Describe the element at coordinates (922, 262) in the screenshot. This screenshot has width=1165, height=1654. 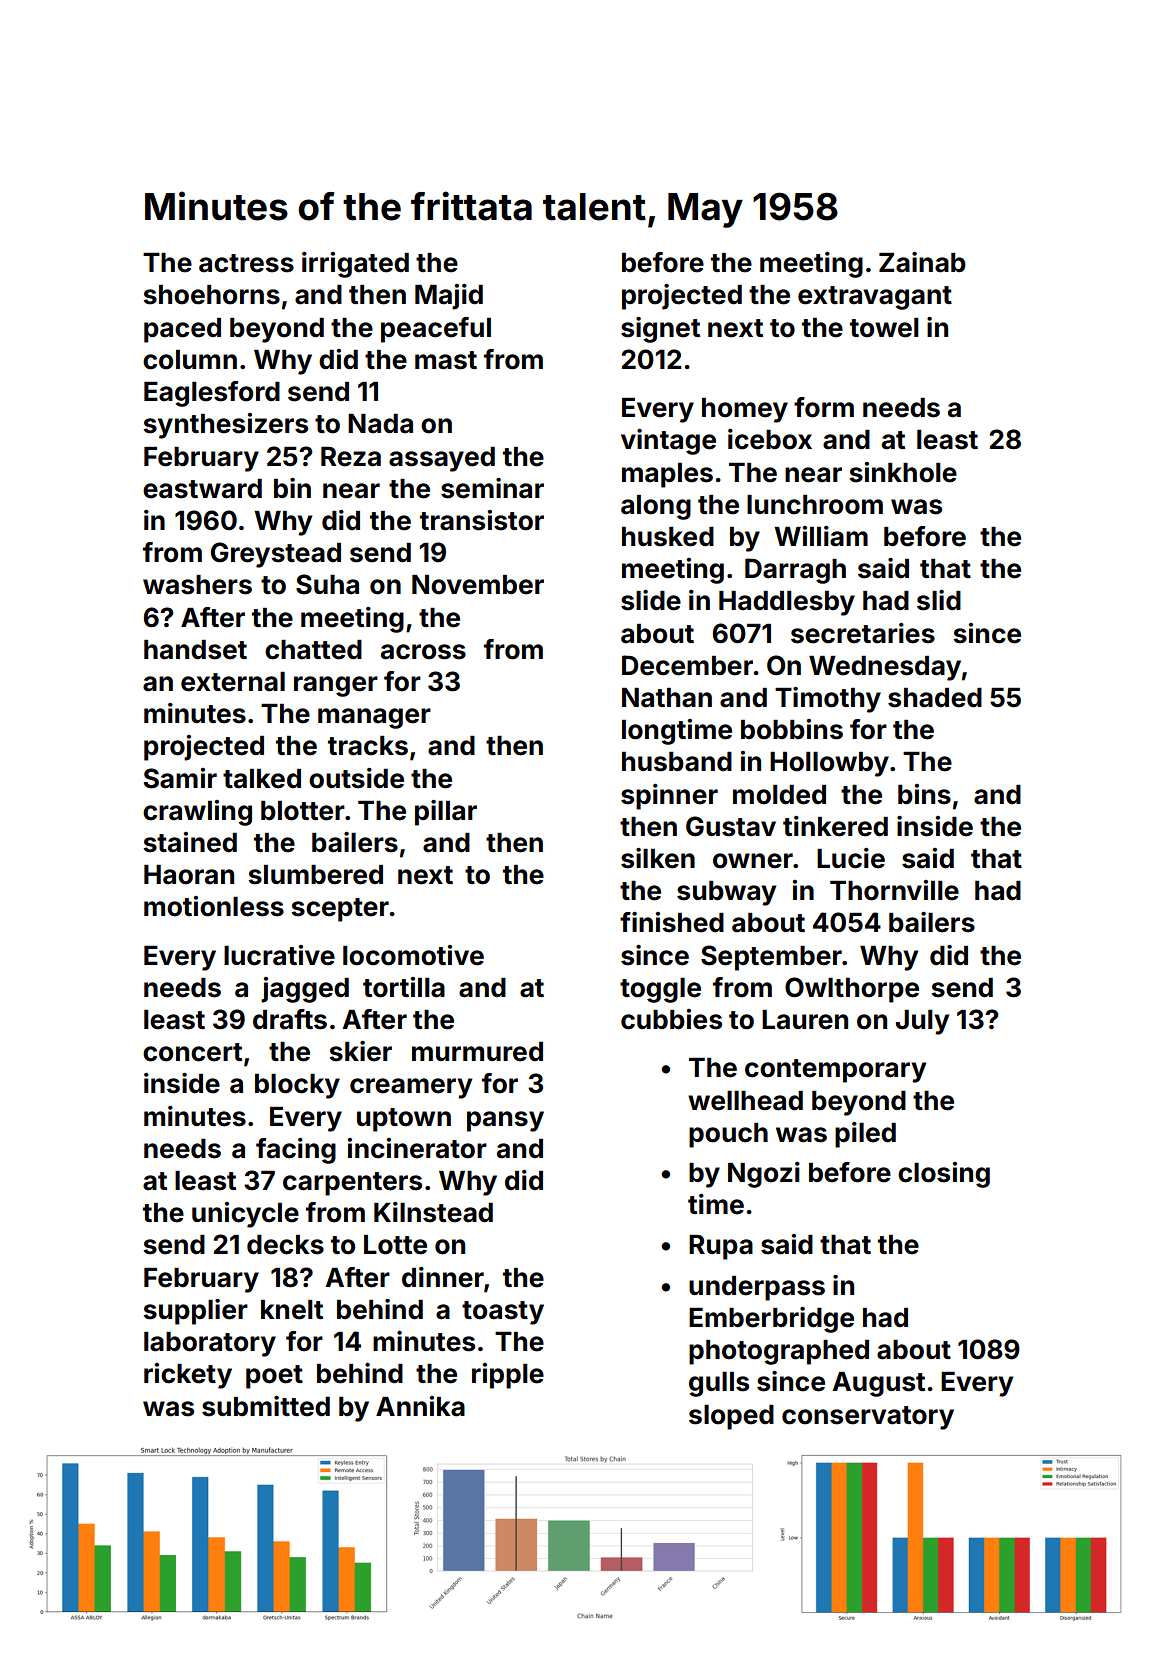
I see `Zainab` at that location.
